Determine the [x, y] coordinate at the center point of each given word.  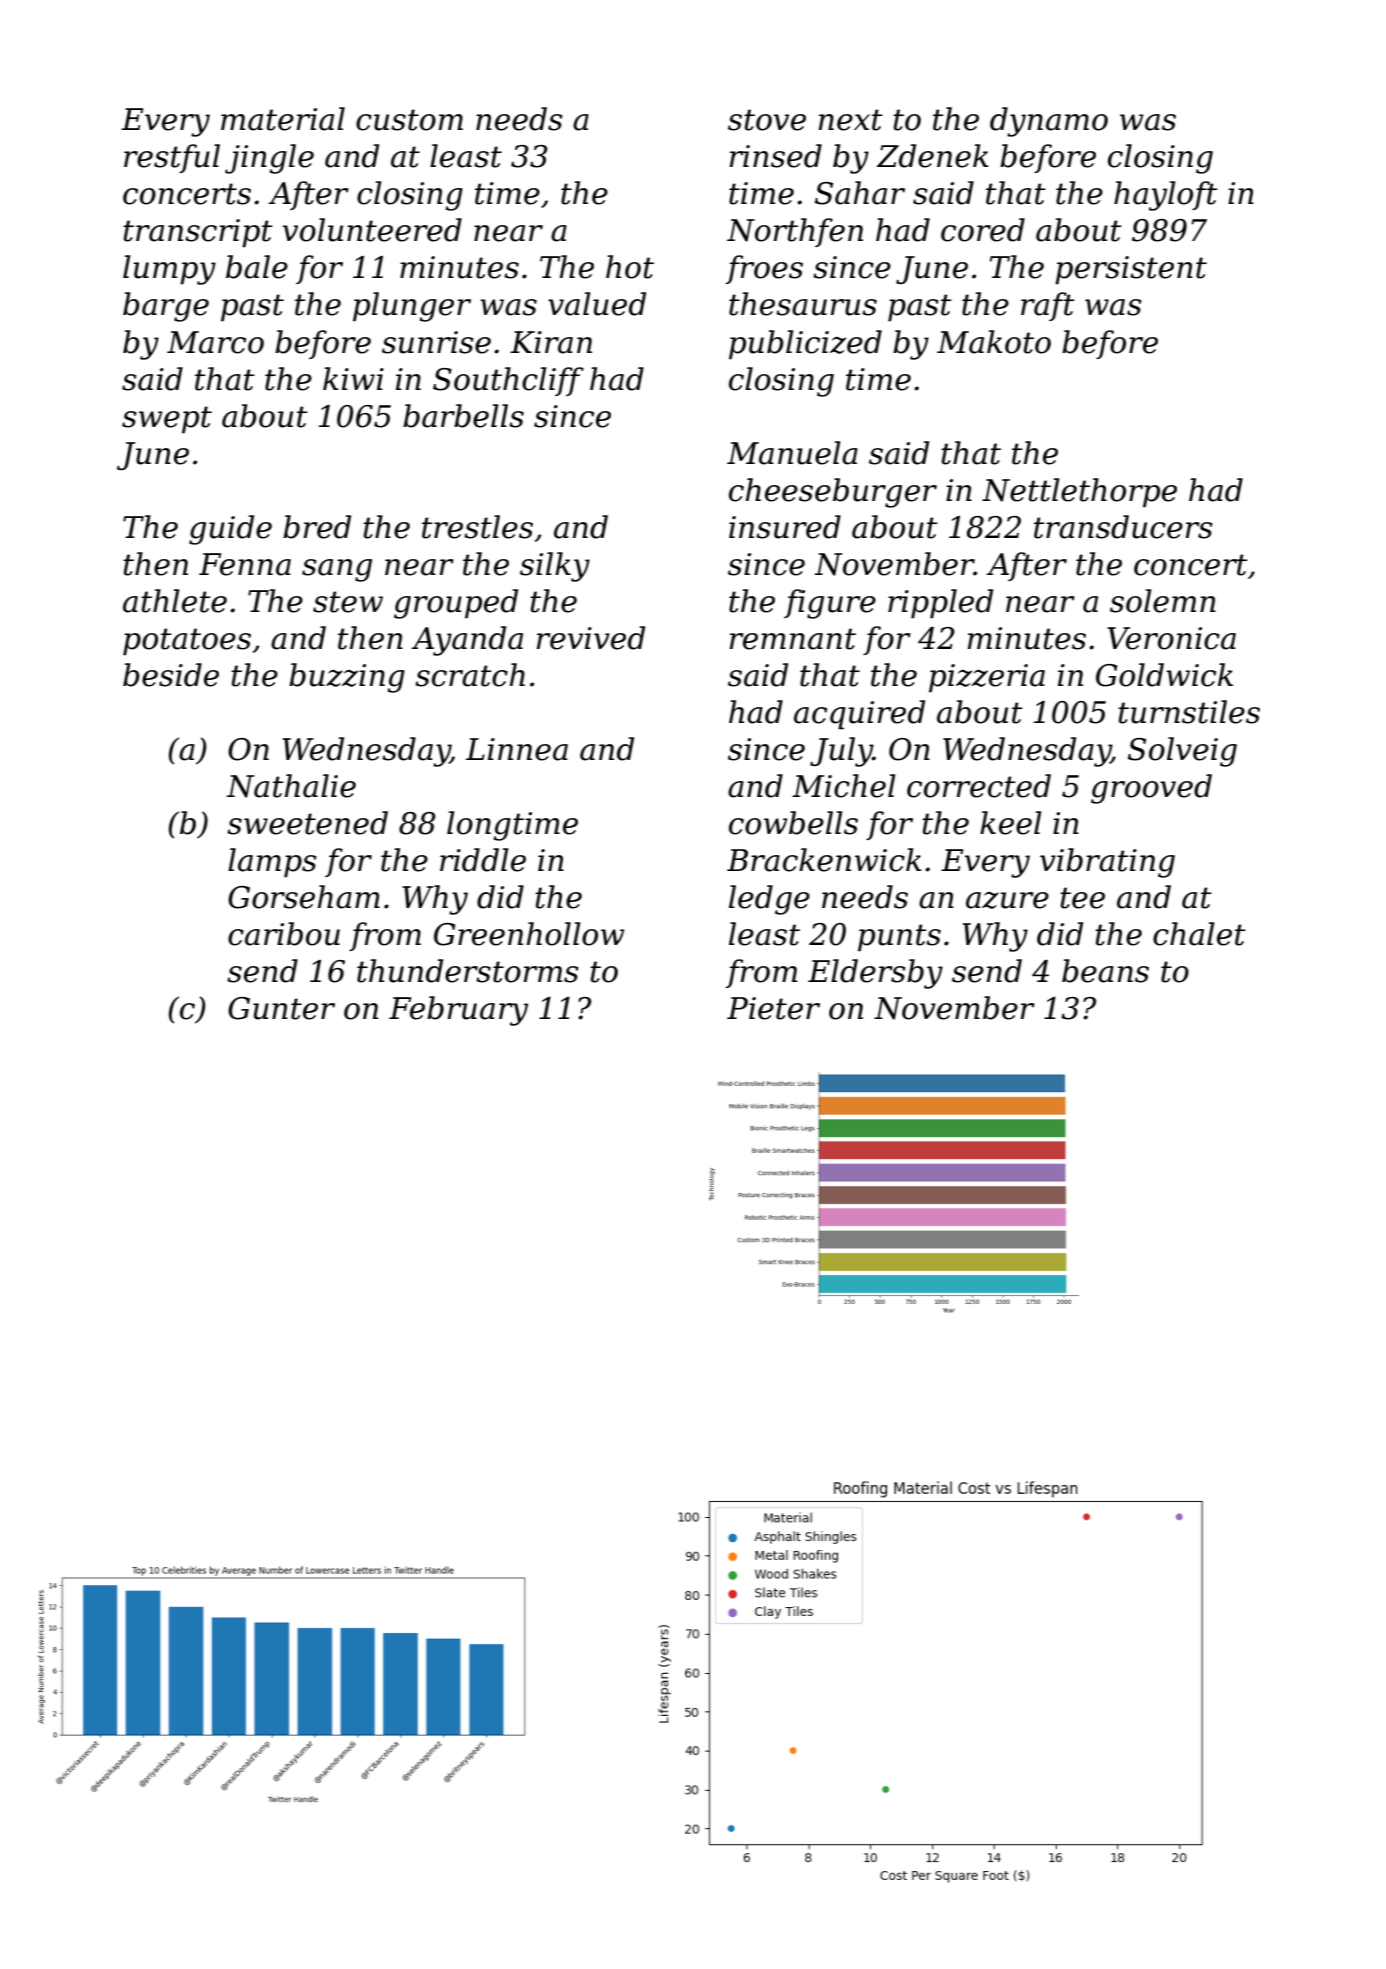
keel [1010, 823]
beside [171, 675]
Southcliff [508, 381]
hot [630, 267]
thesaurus [803, 304]
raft [1048, 306]
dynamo [1049, 122]
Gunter [281, 1008]
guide [230, 530]
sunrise [436, 342]
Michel [843, 786]
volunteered [372, 230]
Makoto [994, 342]
